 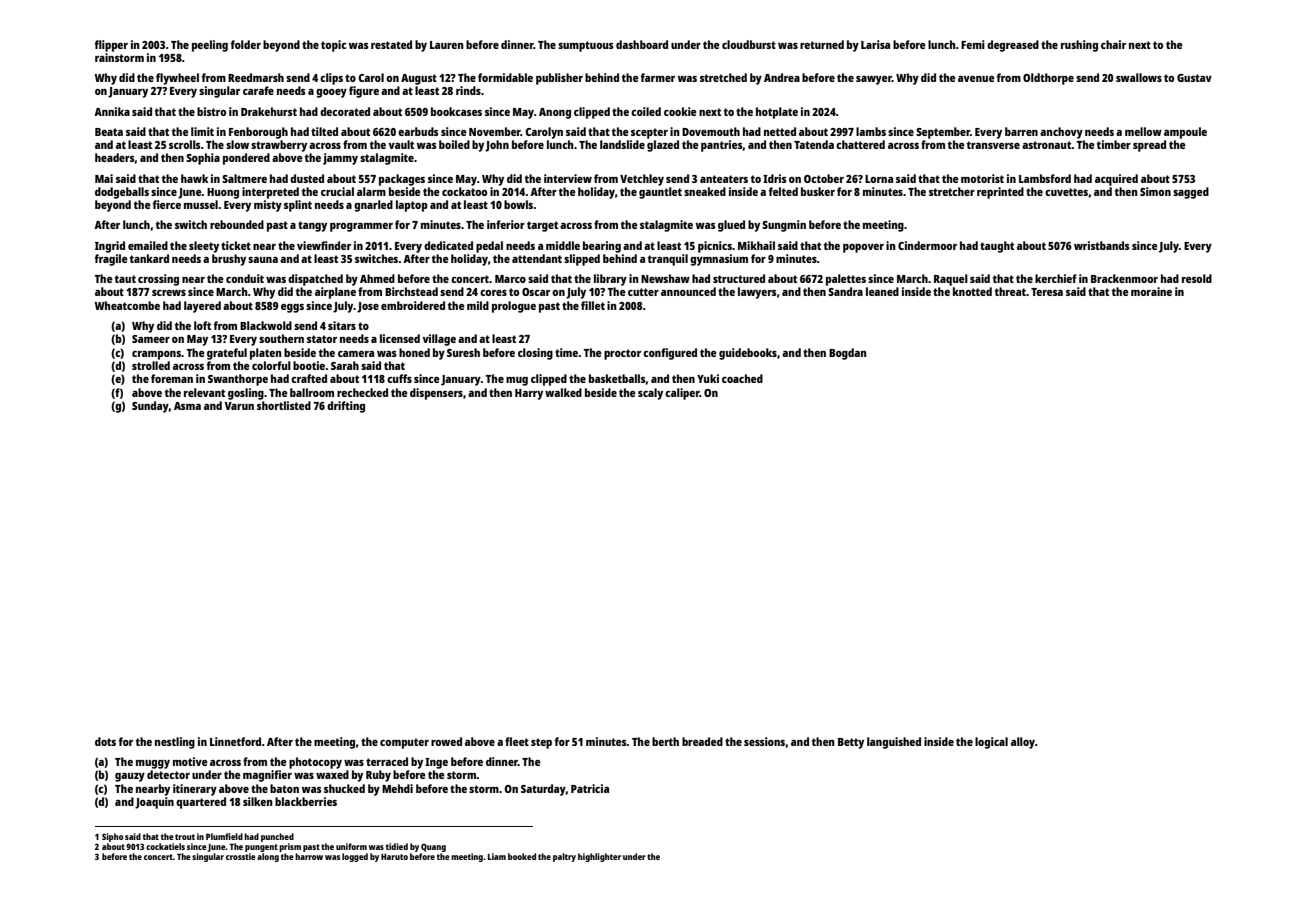 What do you see at coordinates (642, 180) in the image?
I see `Vetchley` at bounding box center [642, 180].
